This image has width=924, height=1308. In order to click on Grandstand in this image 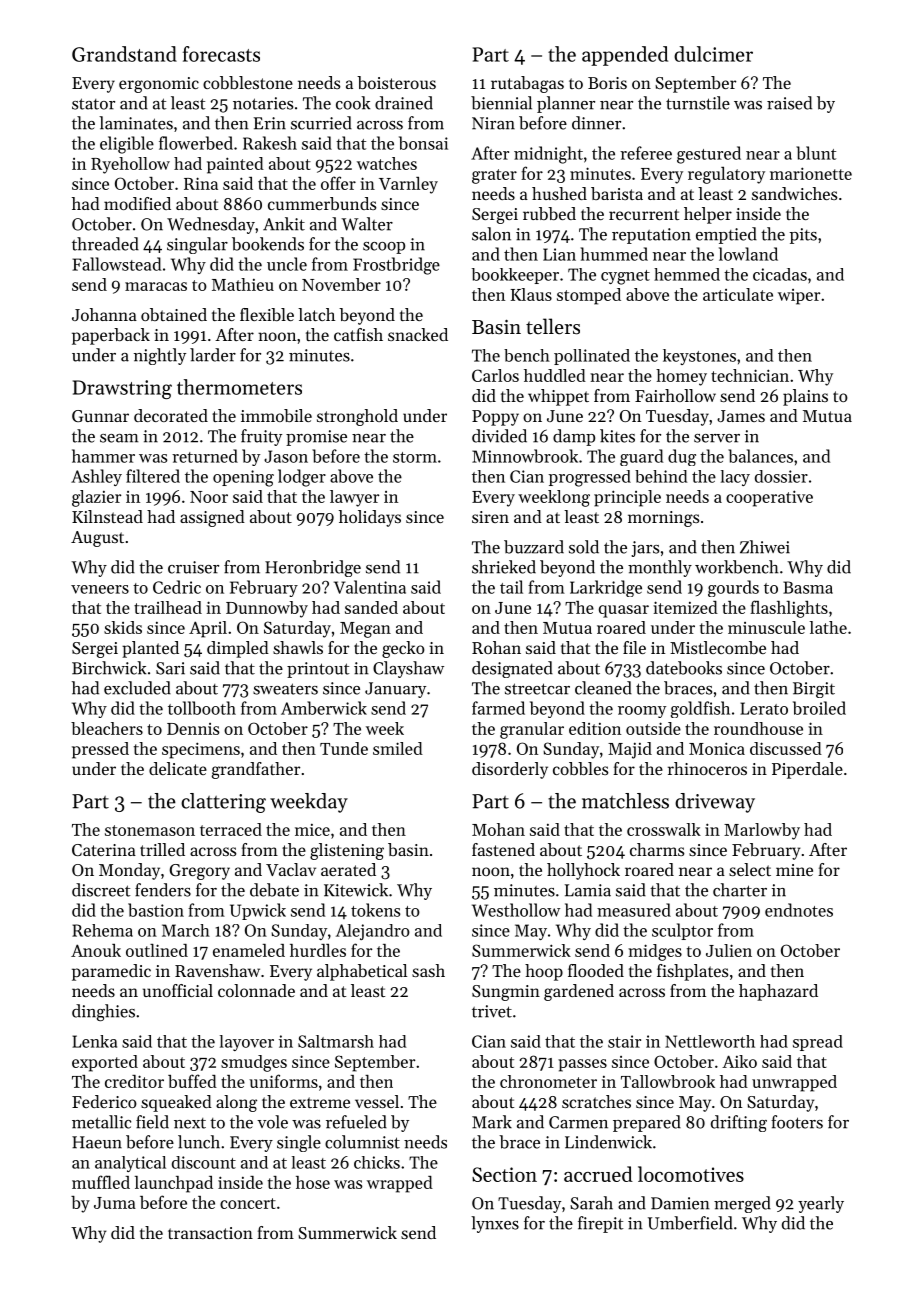, I will do `click(124, 54)`.
